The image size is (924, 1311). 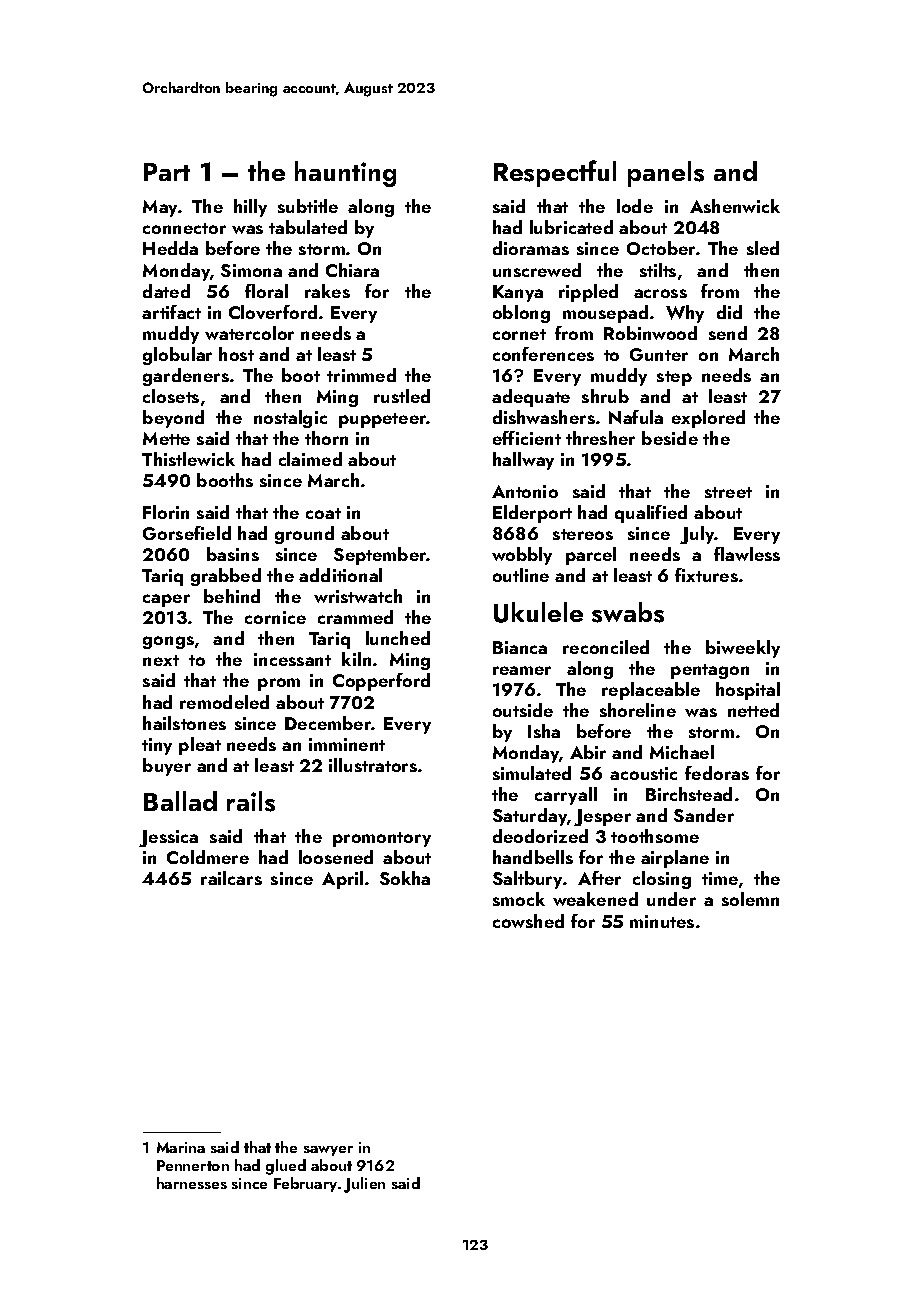 What do you see at coordinates (750, 899) in the image?
I see `solemn` at bounding box center [750, 899].
